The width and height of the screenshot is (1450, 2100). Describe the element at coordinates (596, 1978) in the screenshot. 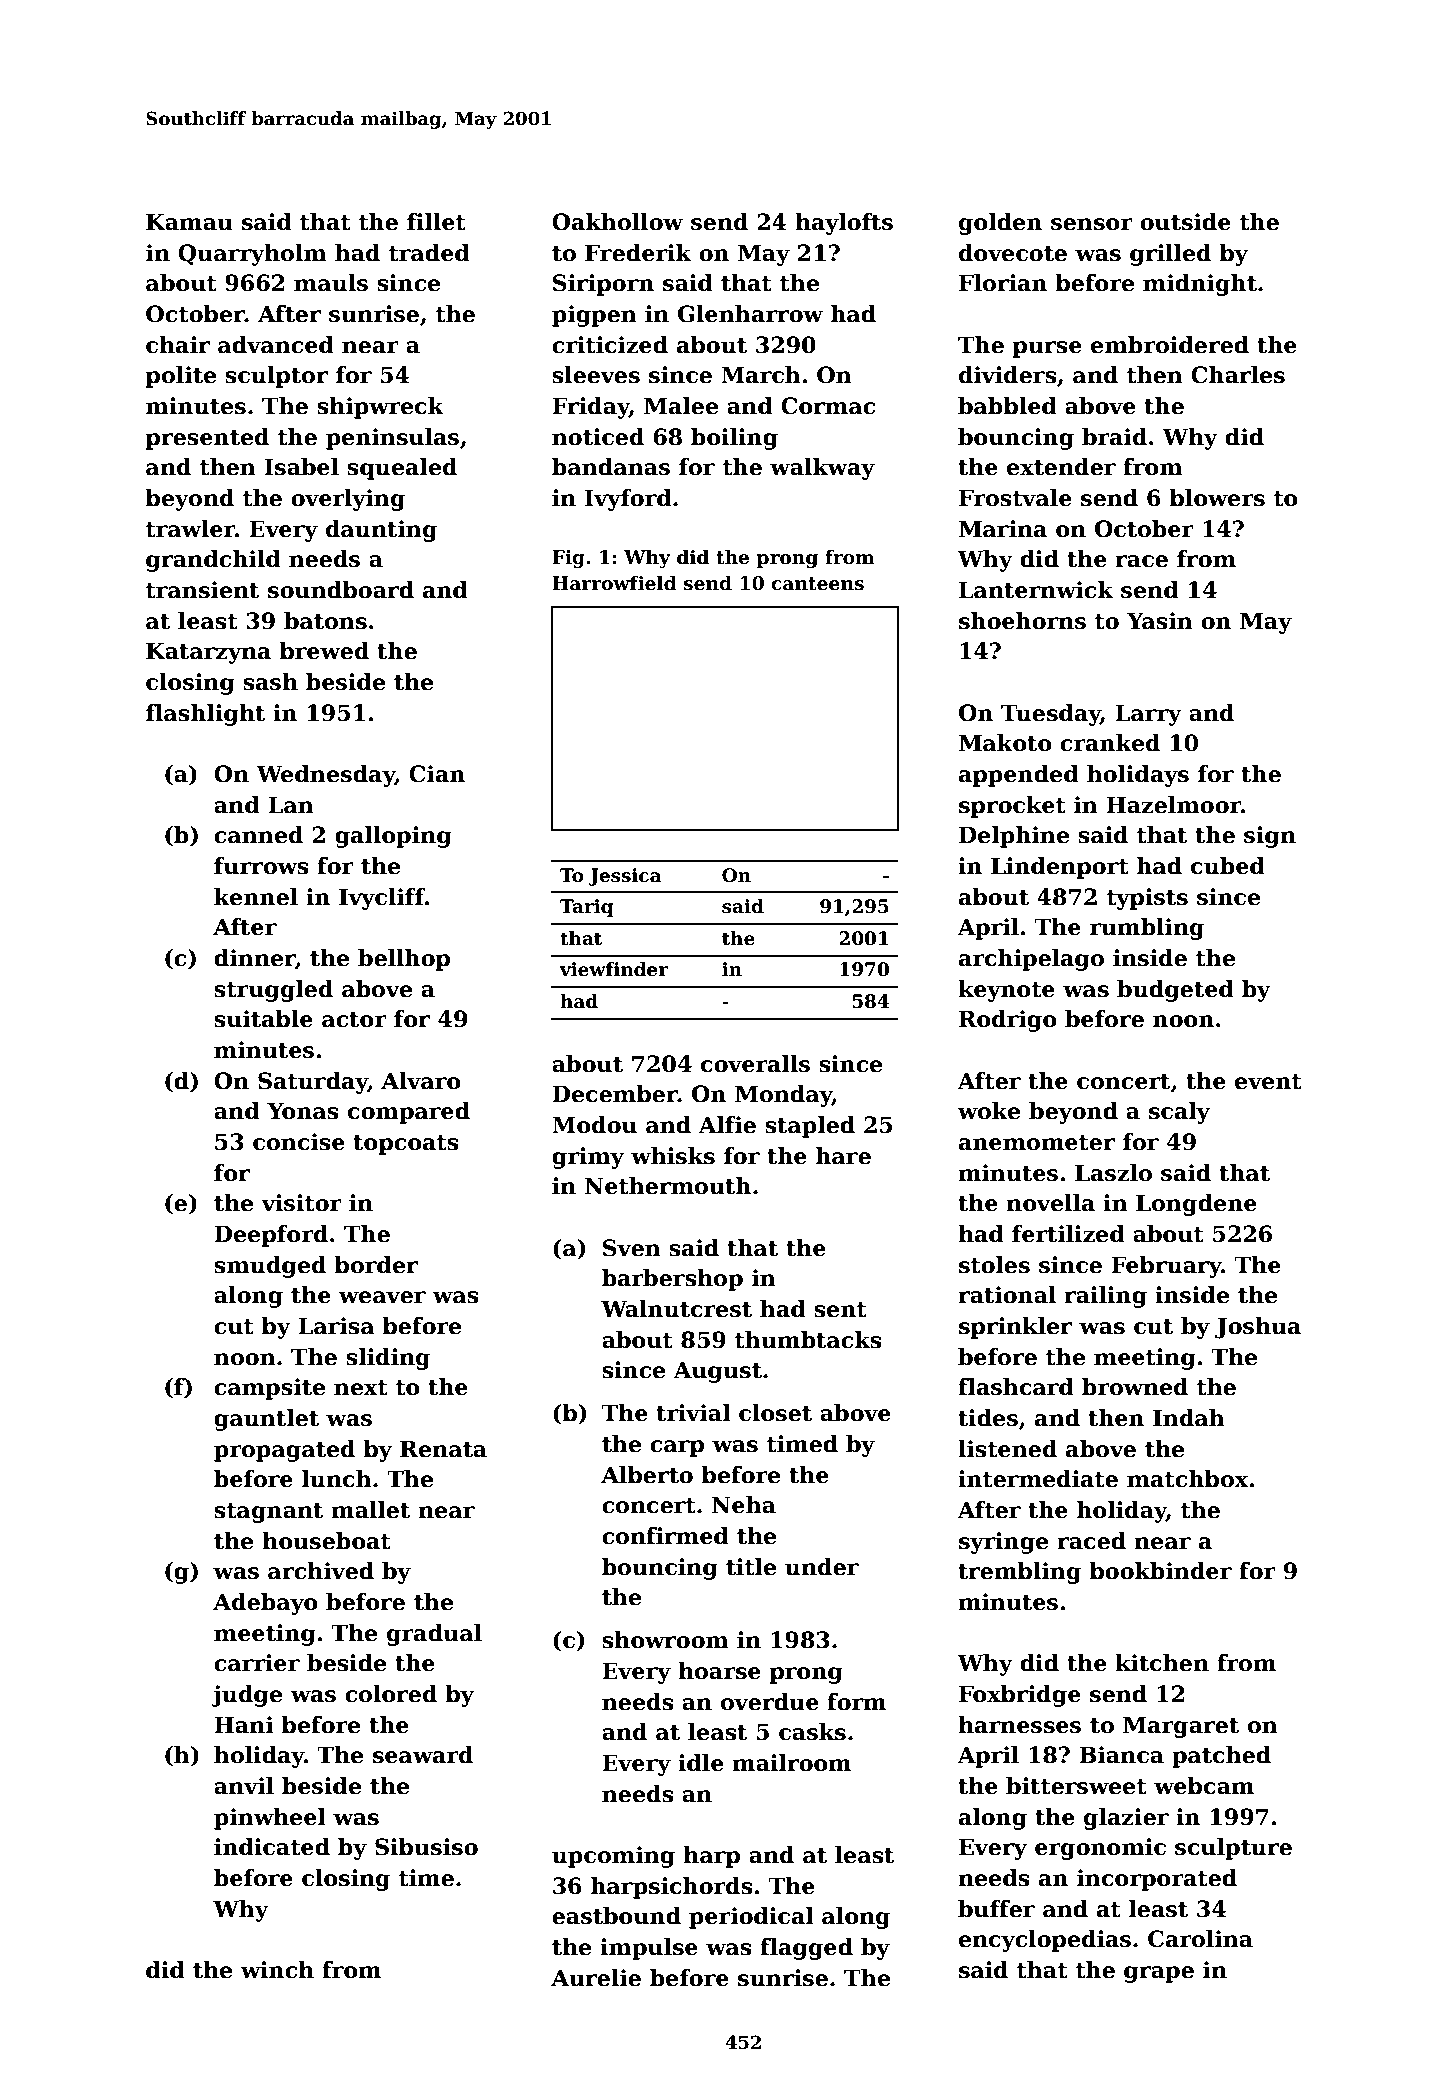

I see `Aurelie` at that location.
